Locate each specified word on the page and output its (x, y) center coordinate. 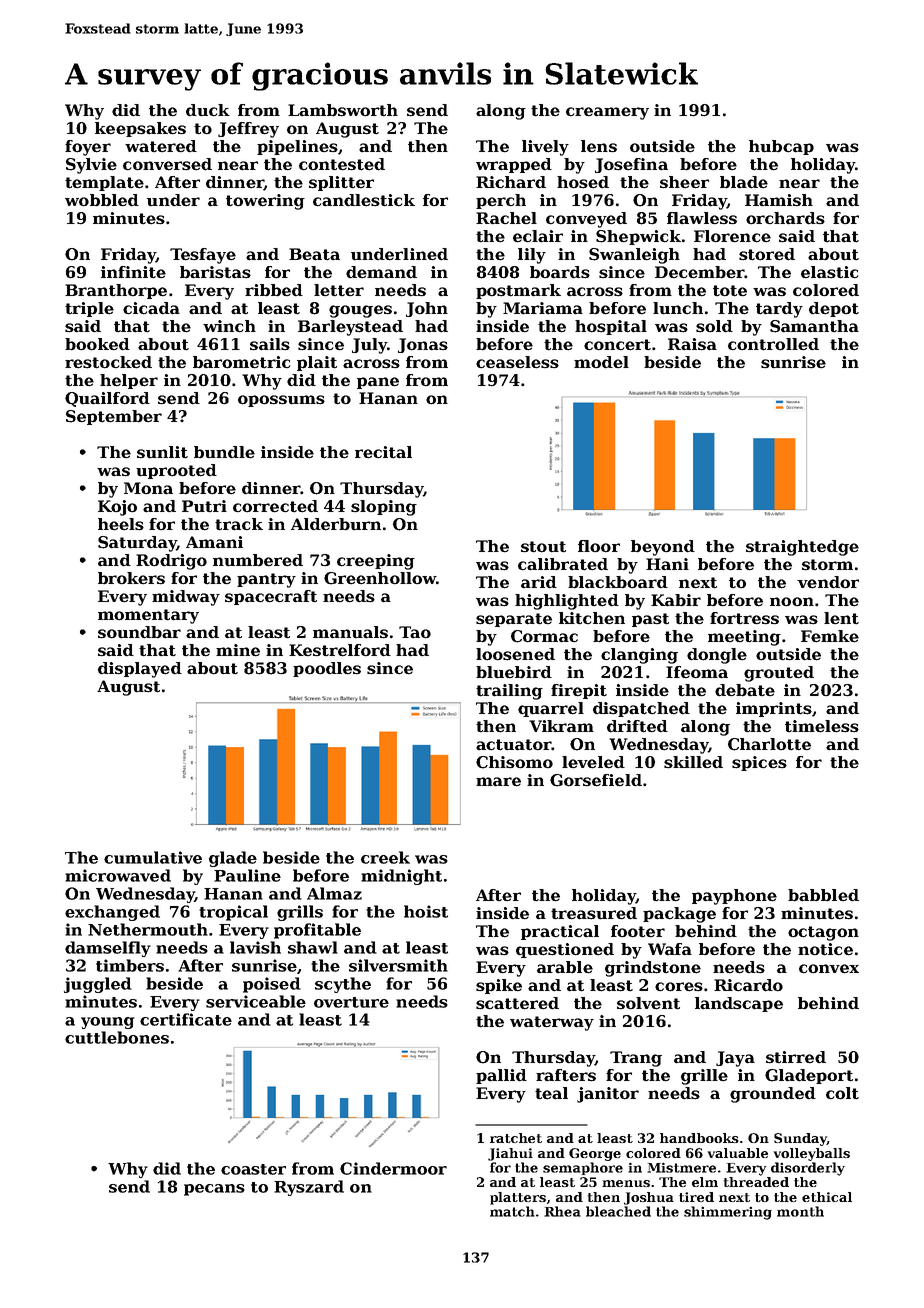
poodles (327, 669)
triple (89, 309)
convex (829, 969)
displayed (140, 670)
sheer (684, 182)
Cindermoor (393, 1168)
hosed (583, 182)
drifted (637, 726)
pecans (214, 1190)
